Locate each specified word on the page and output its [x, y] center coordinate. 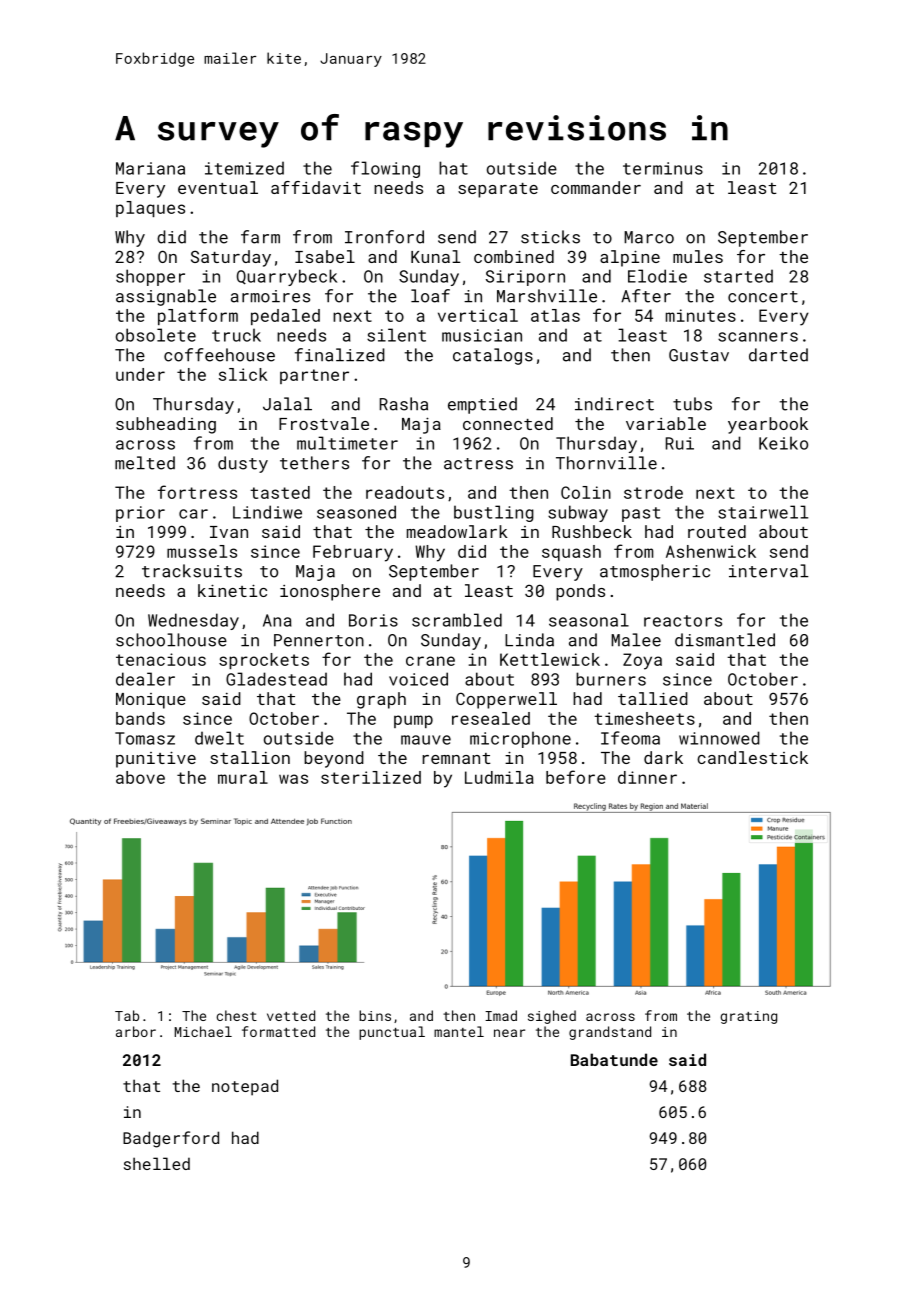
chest [237, 1015]
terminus [663, 168]
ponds [580, 592]
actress [478, 464]
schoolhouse [171, 640]
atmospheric [655, 572]
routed [717, 531]
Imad [501, 1015]
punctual [392, 1033]
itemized [244, 168]
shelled [157, 1163]
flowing [385, 169]
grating [748, 1017]
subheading [166, 425]
